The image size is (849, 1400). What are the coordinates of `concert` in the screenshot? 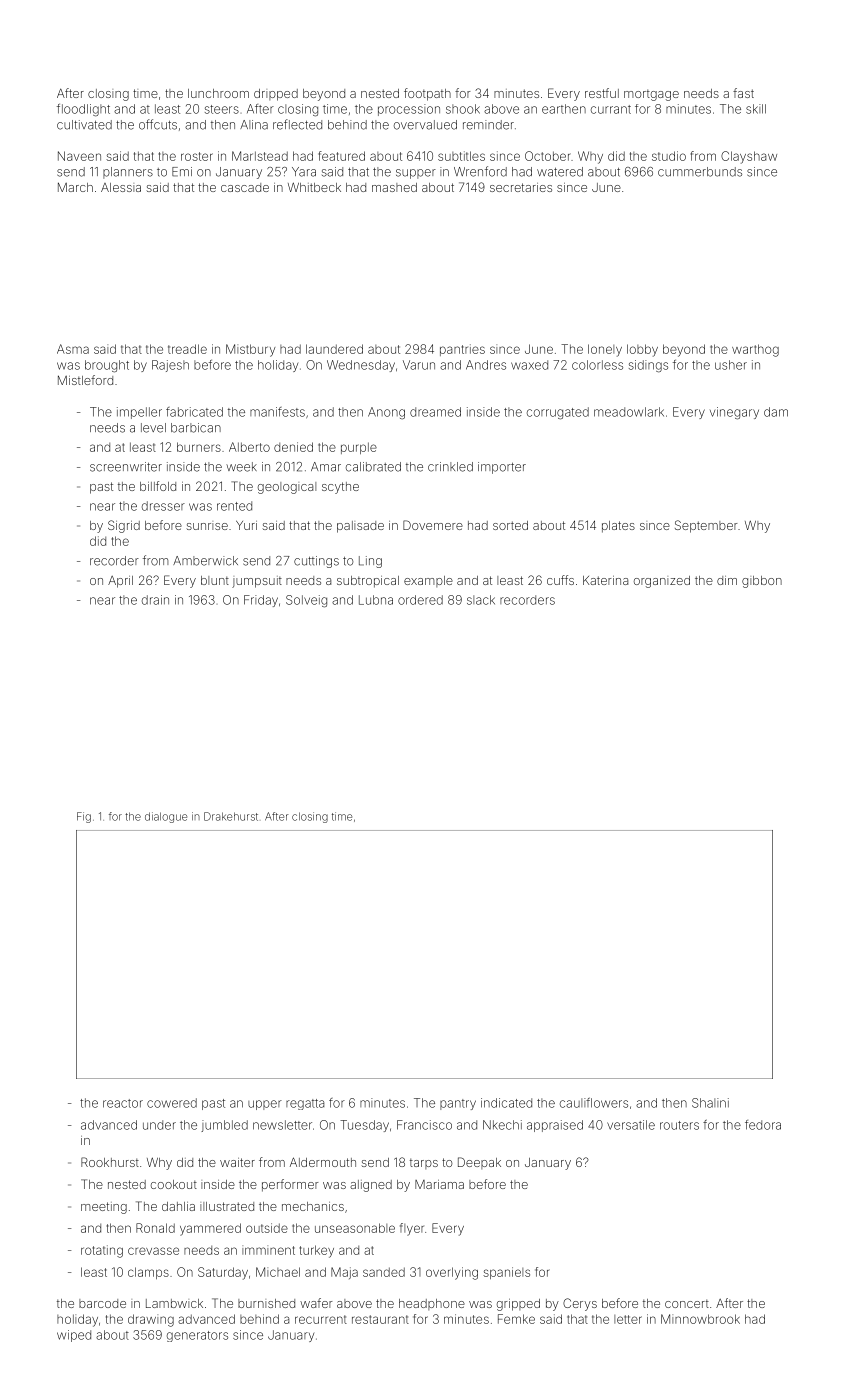 It's located at (687, 1303).
